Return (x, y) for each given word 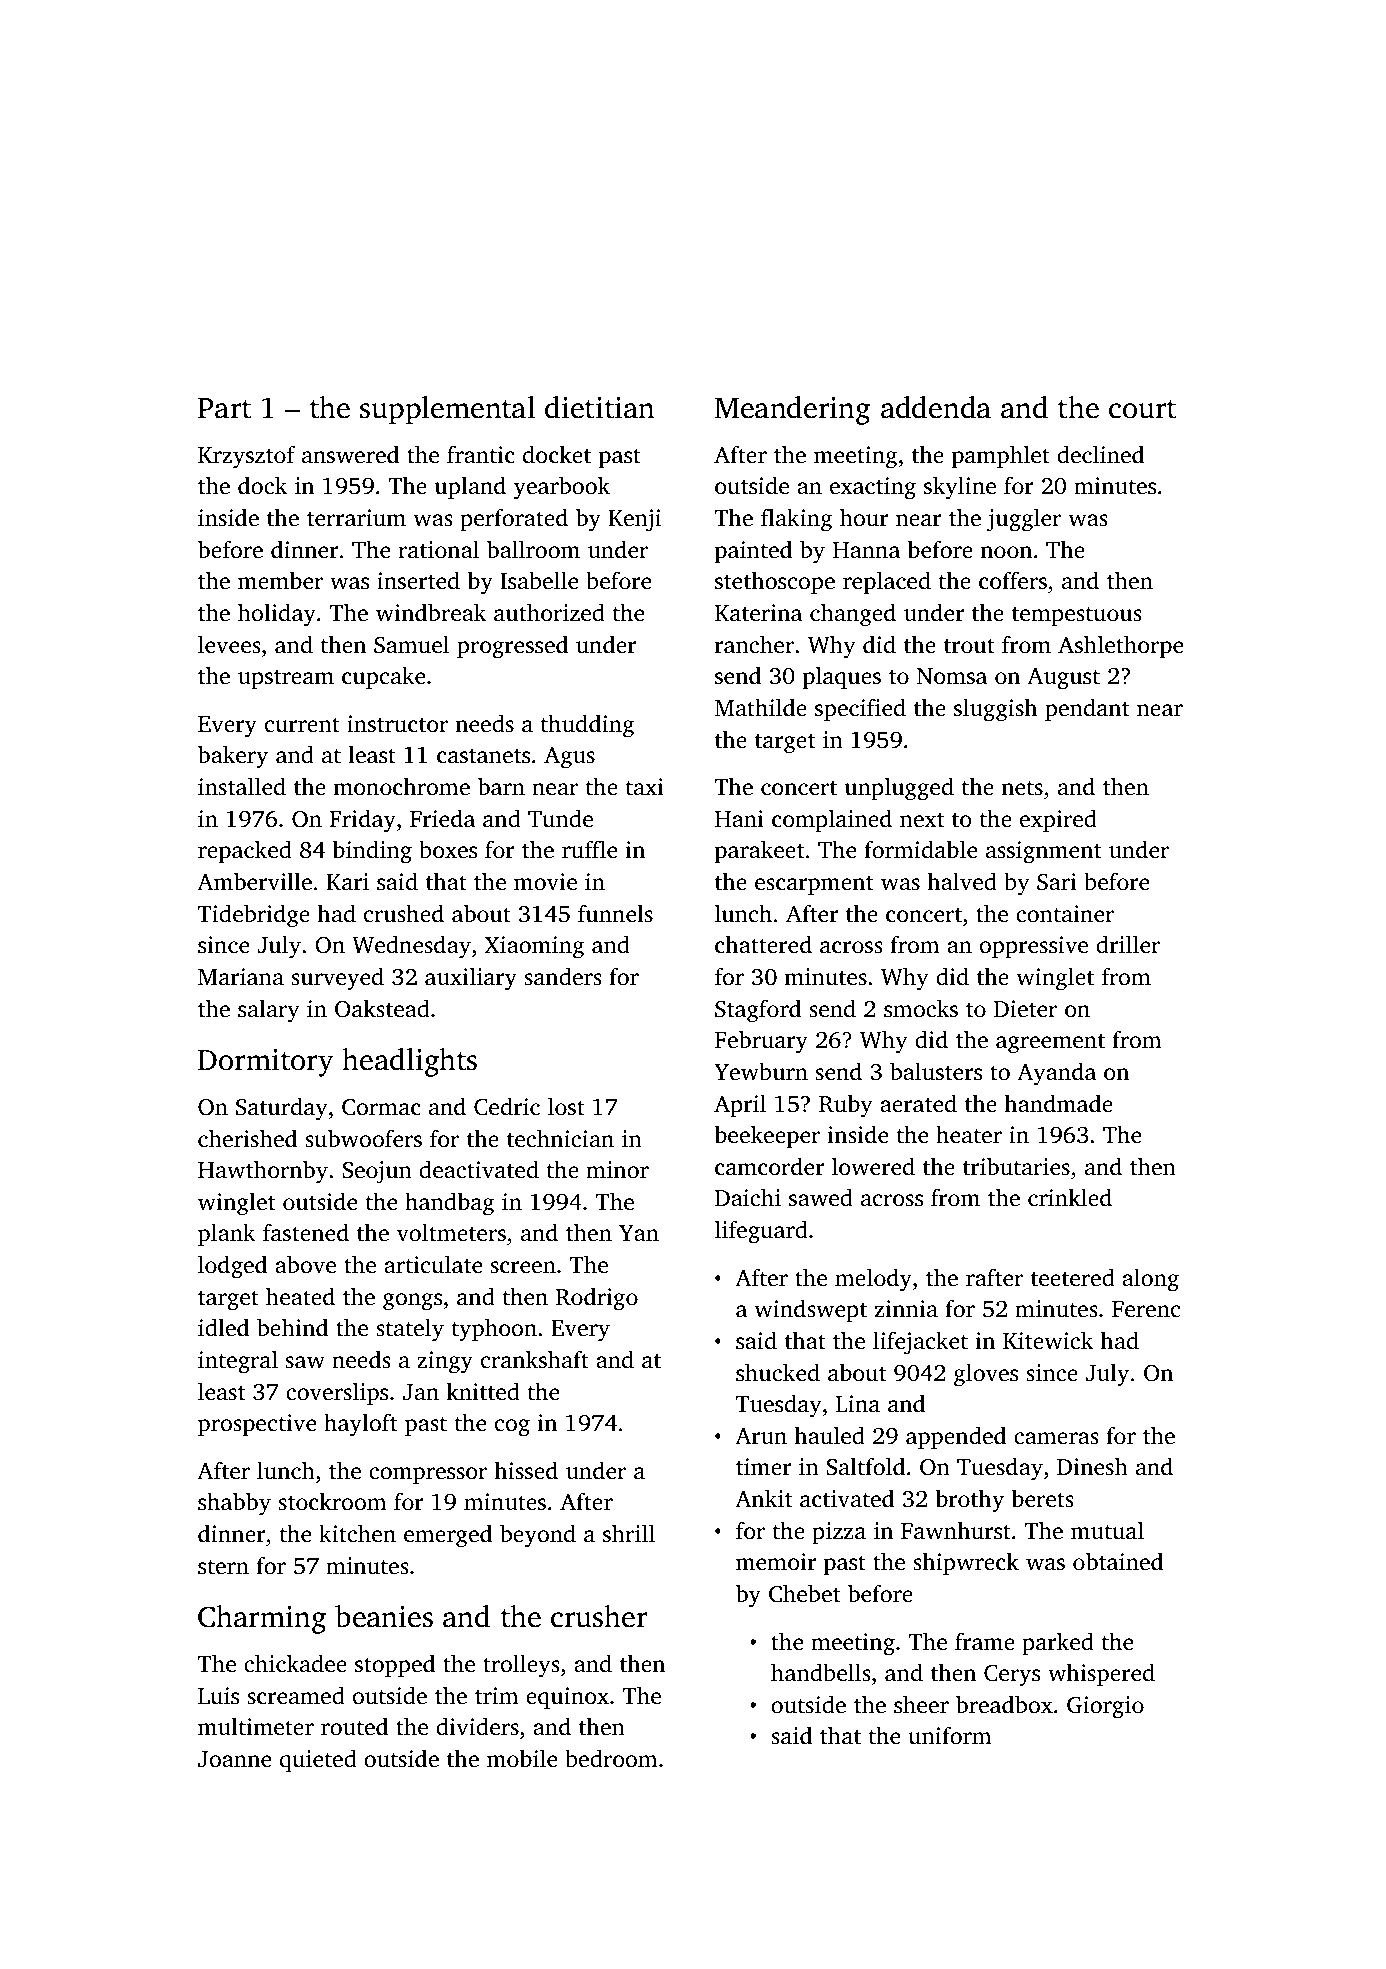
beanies (384, 1616)
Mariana (241, 977)
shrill (629, 1533)
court (1142, 409)
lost (566, 1106)
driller (1128, 944)
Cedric (507, 1106)
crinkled (1070, 1197)
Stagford (758, 1011)
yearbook (562, 488)
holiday (277, 615)
